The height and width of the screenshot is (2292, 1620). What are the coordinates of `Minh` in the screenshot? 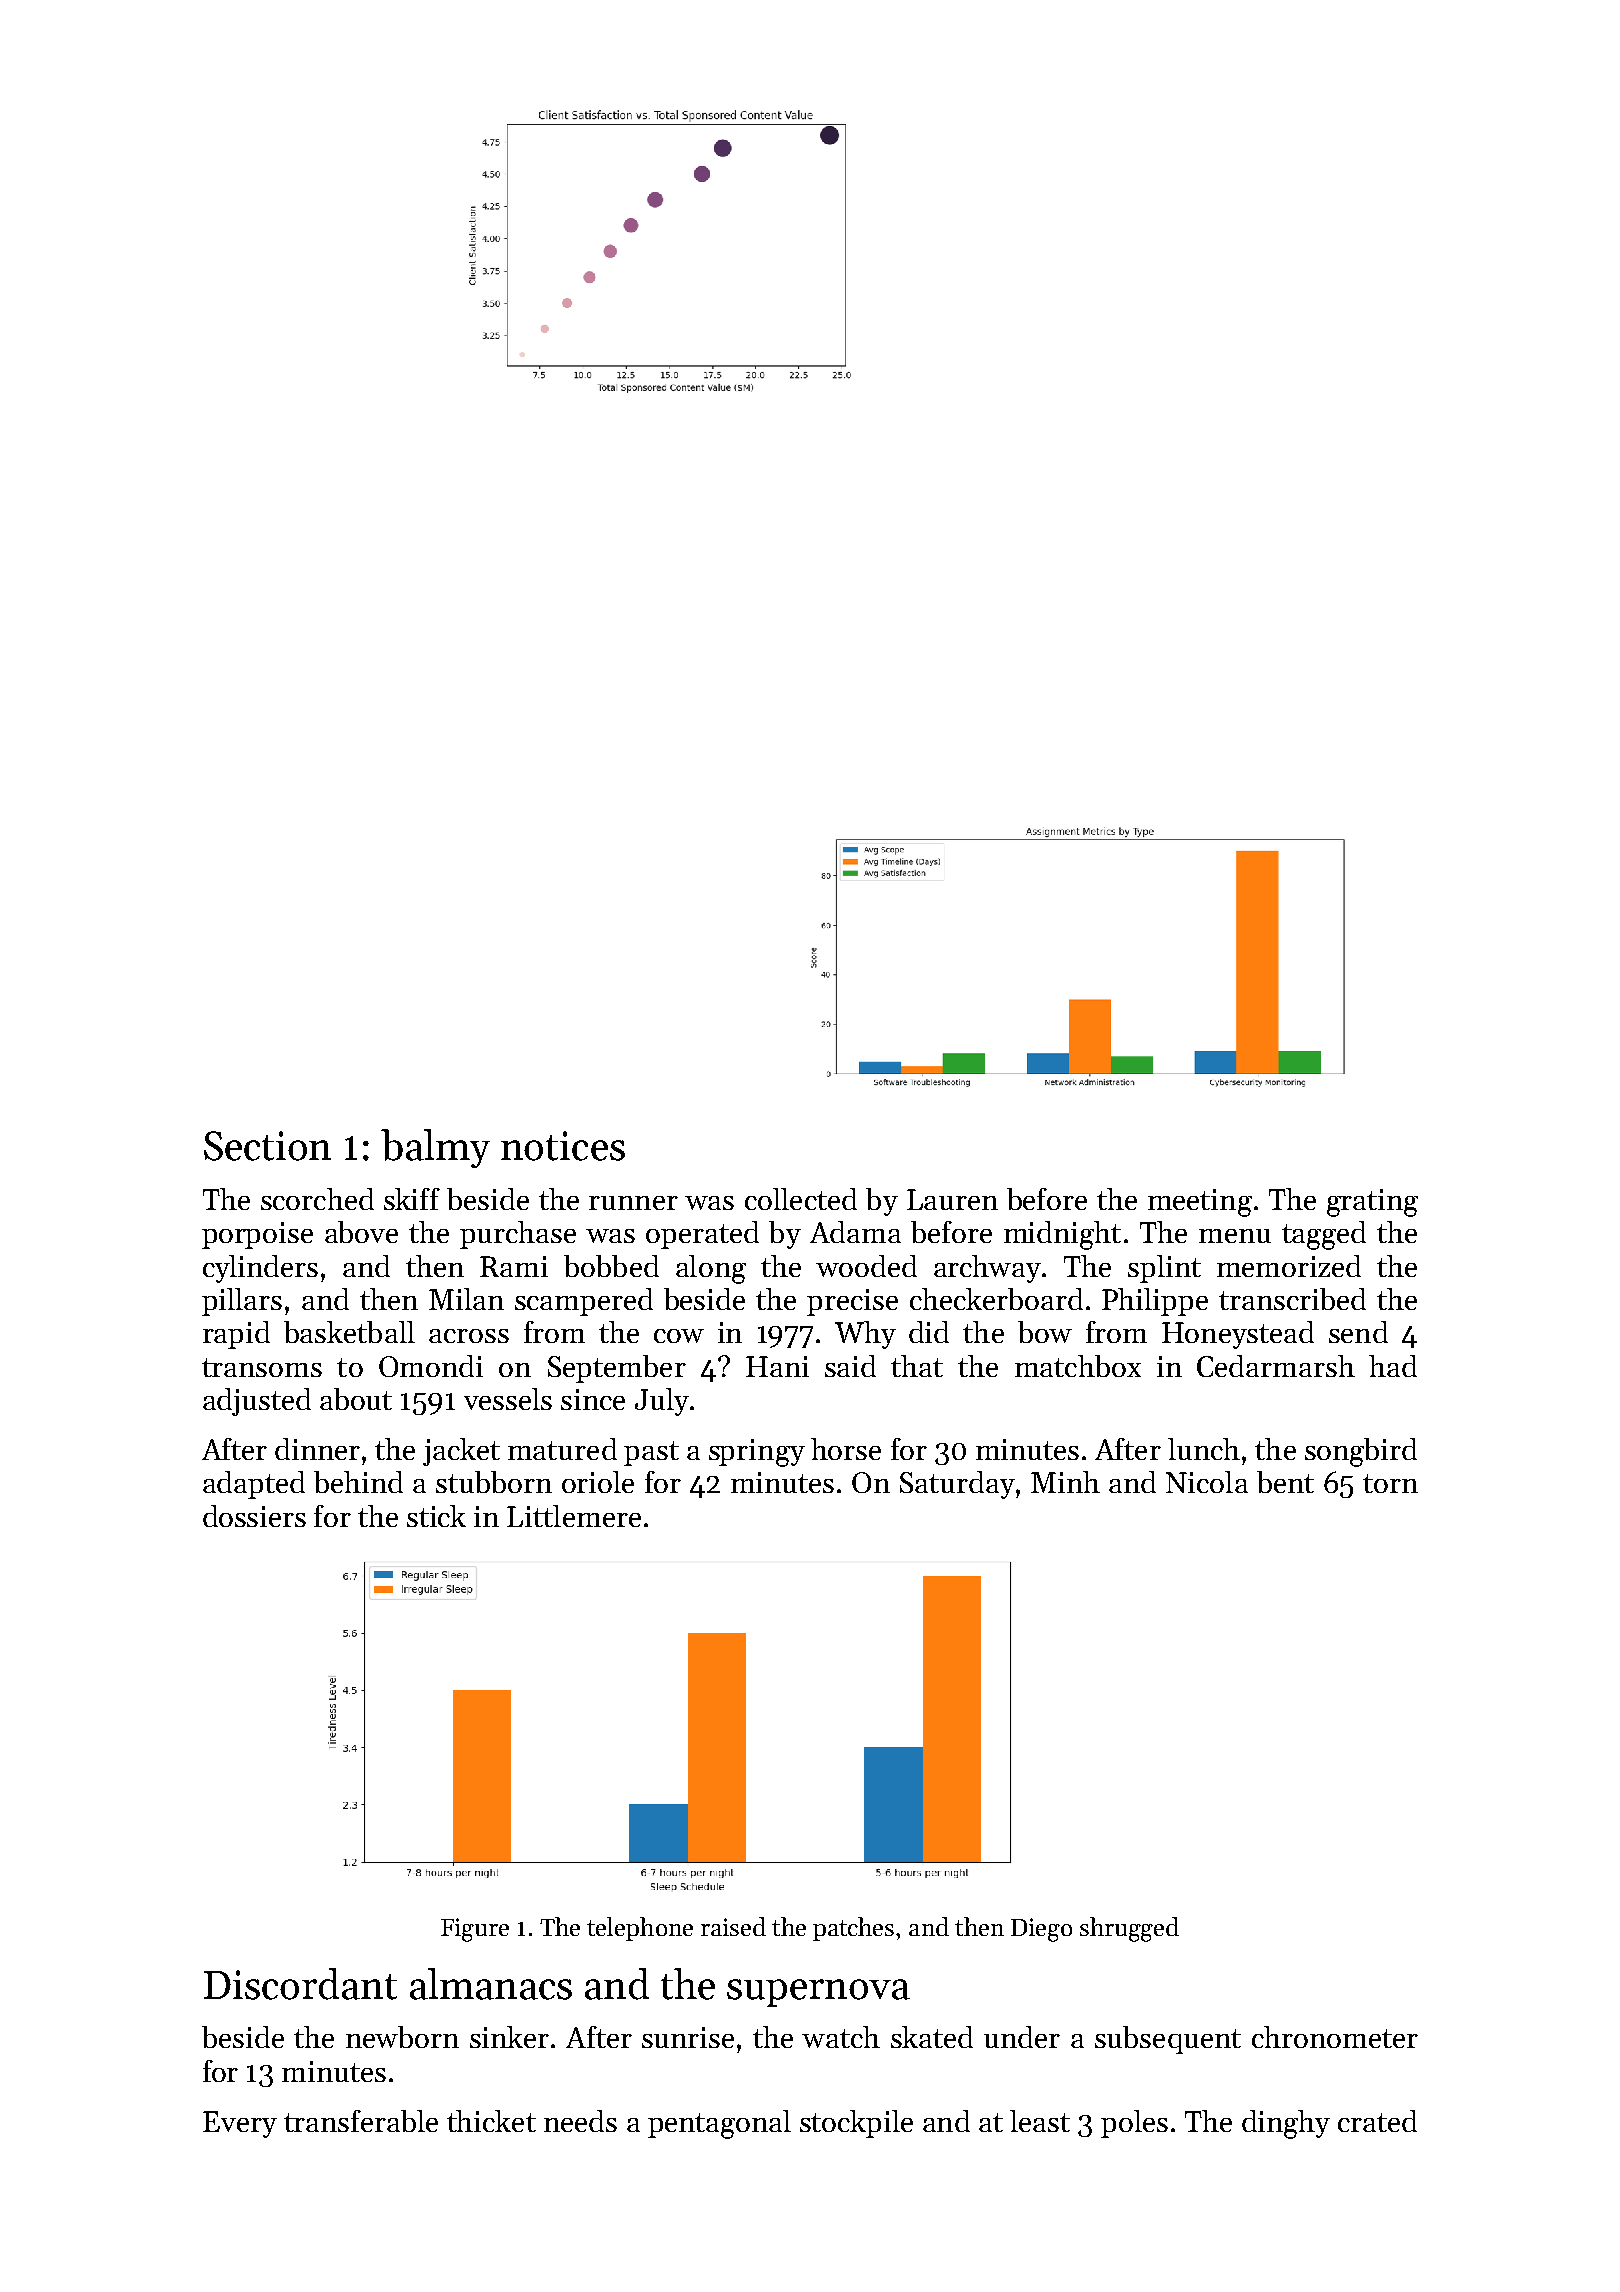 It's located at (1065, 1482).
